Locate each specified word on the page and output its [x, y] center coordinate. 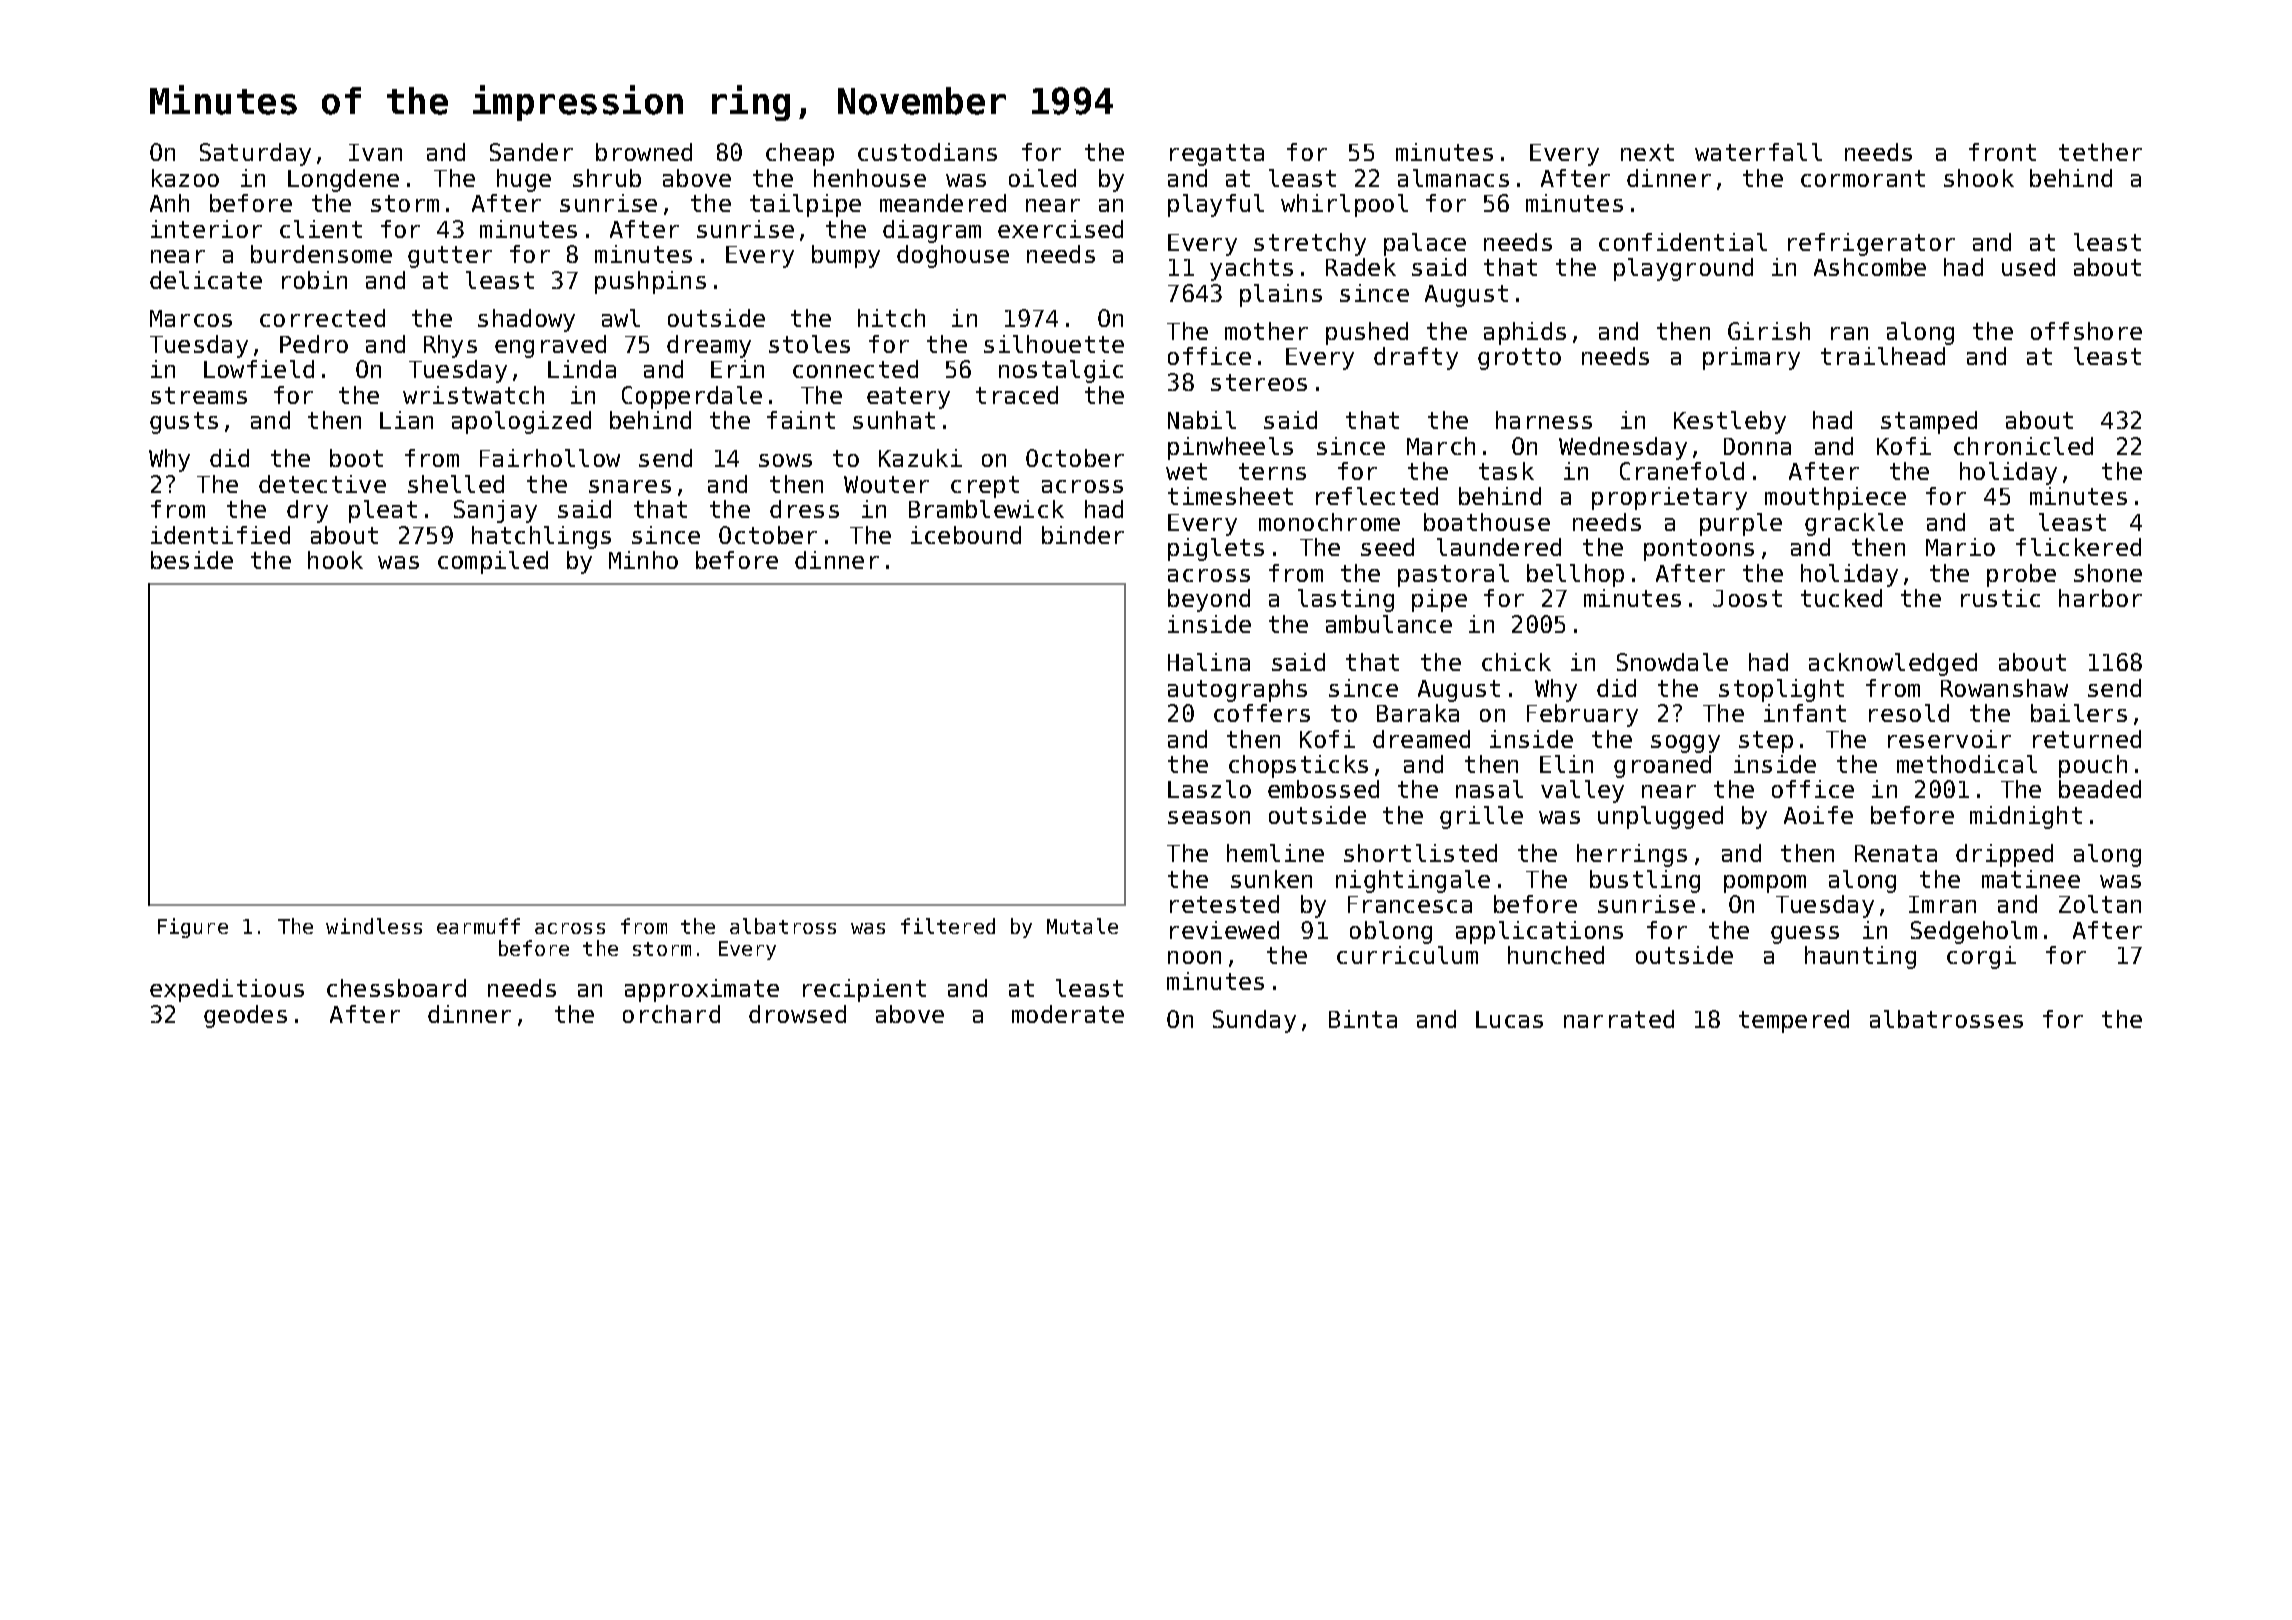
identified [220, 535]
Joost [1747, 598]
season [1209, 817]
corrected [322, 318]
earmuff [478, 926]
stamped [1929, 422]
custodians [927, 152]
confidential [1683, 242]
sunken [1271, 879]
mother [1266, 331]
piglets [1216, 549]
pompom [1765, 884]
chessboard [396, 988]
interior [206, 229]
